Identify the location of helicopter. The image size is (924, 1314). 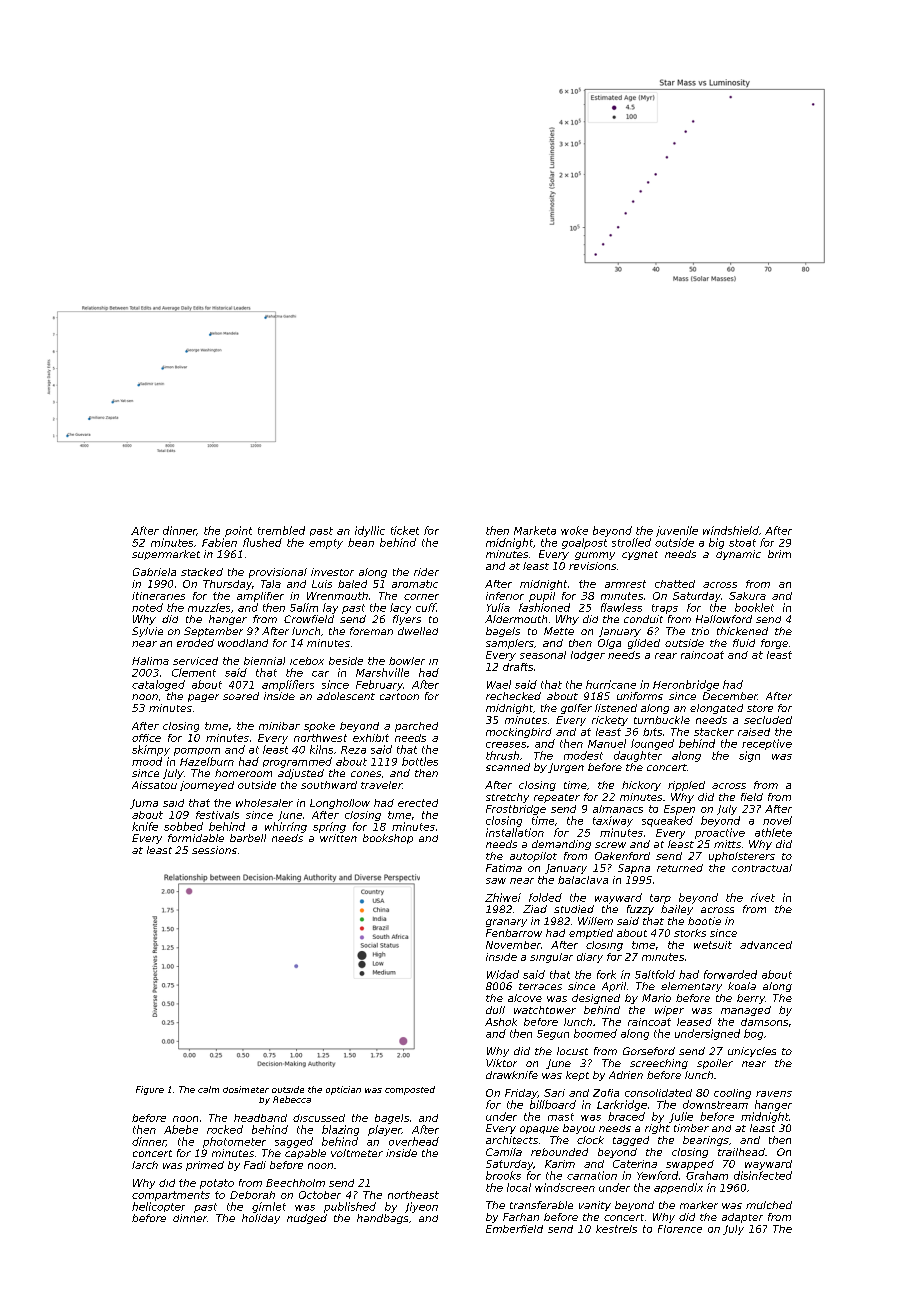
(158, 1207).
